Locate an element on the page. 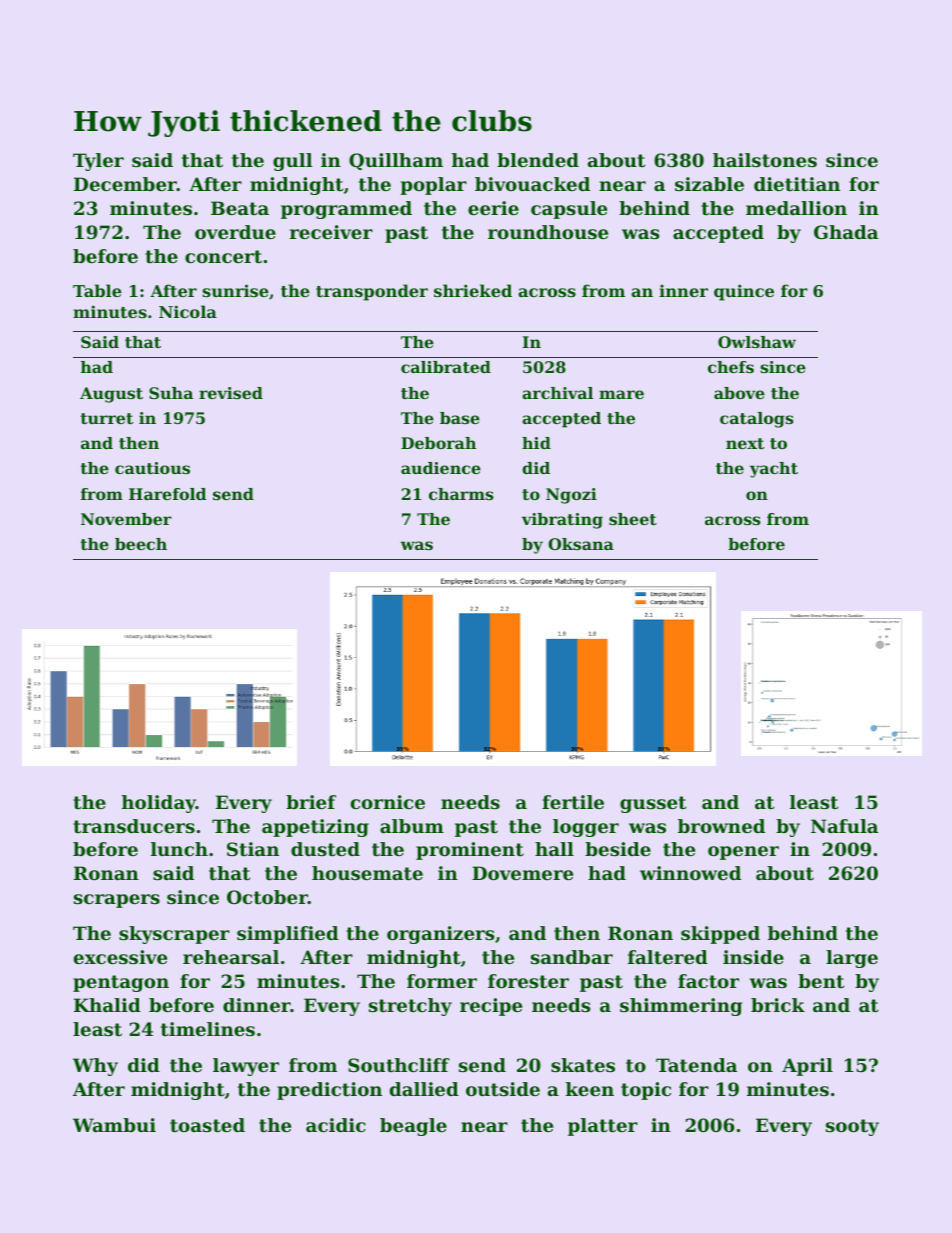  charms is located at coordinates (461, 494).
